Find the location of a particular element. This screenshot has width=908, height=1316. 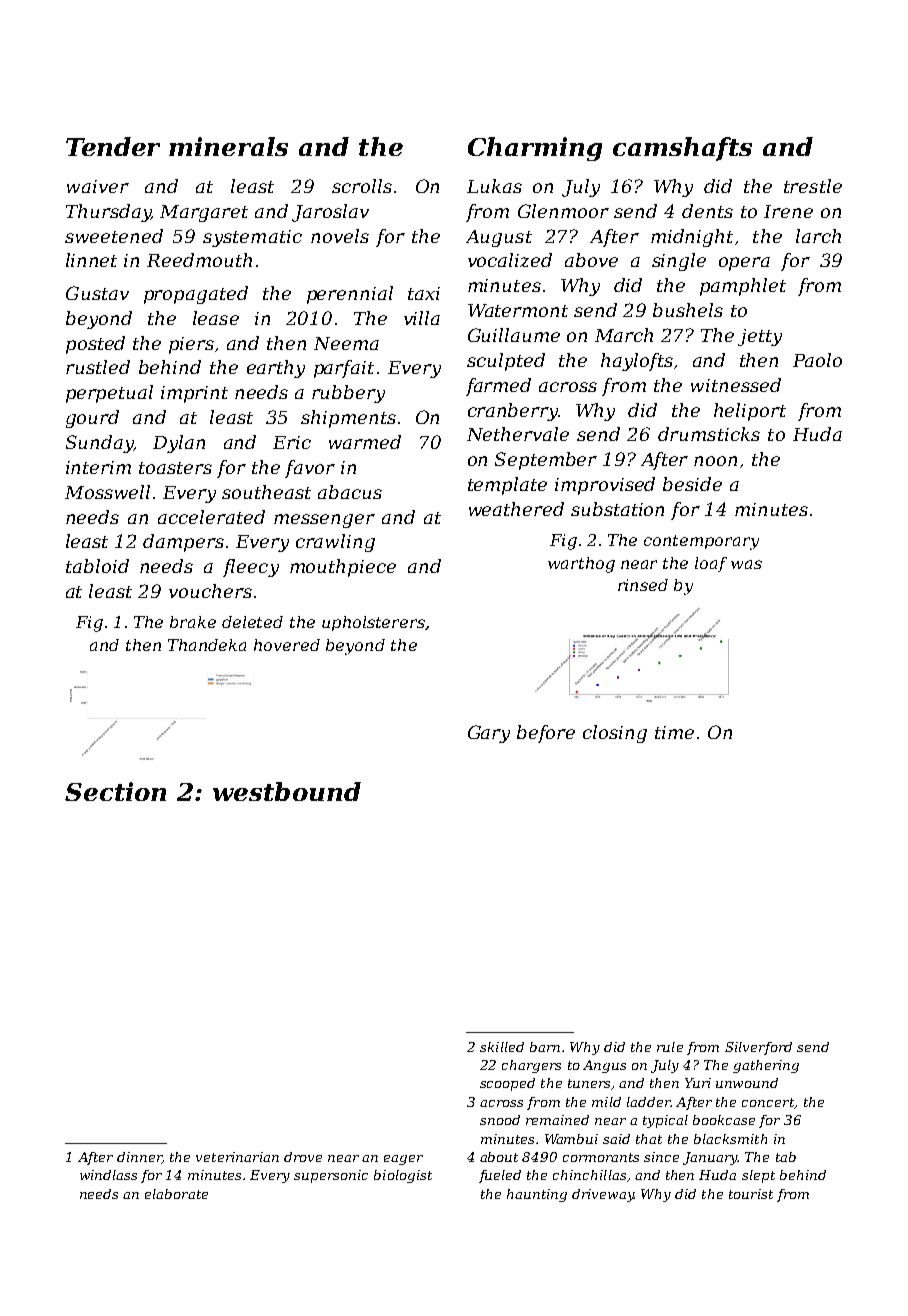

Silverford is located at coordinates (758, 1048).
